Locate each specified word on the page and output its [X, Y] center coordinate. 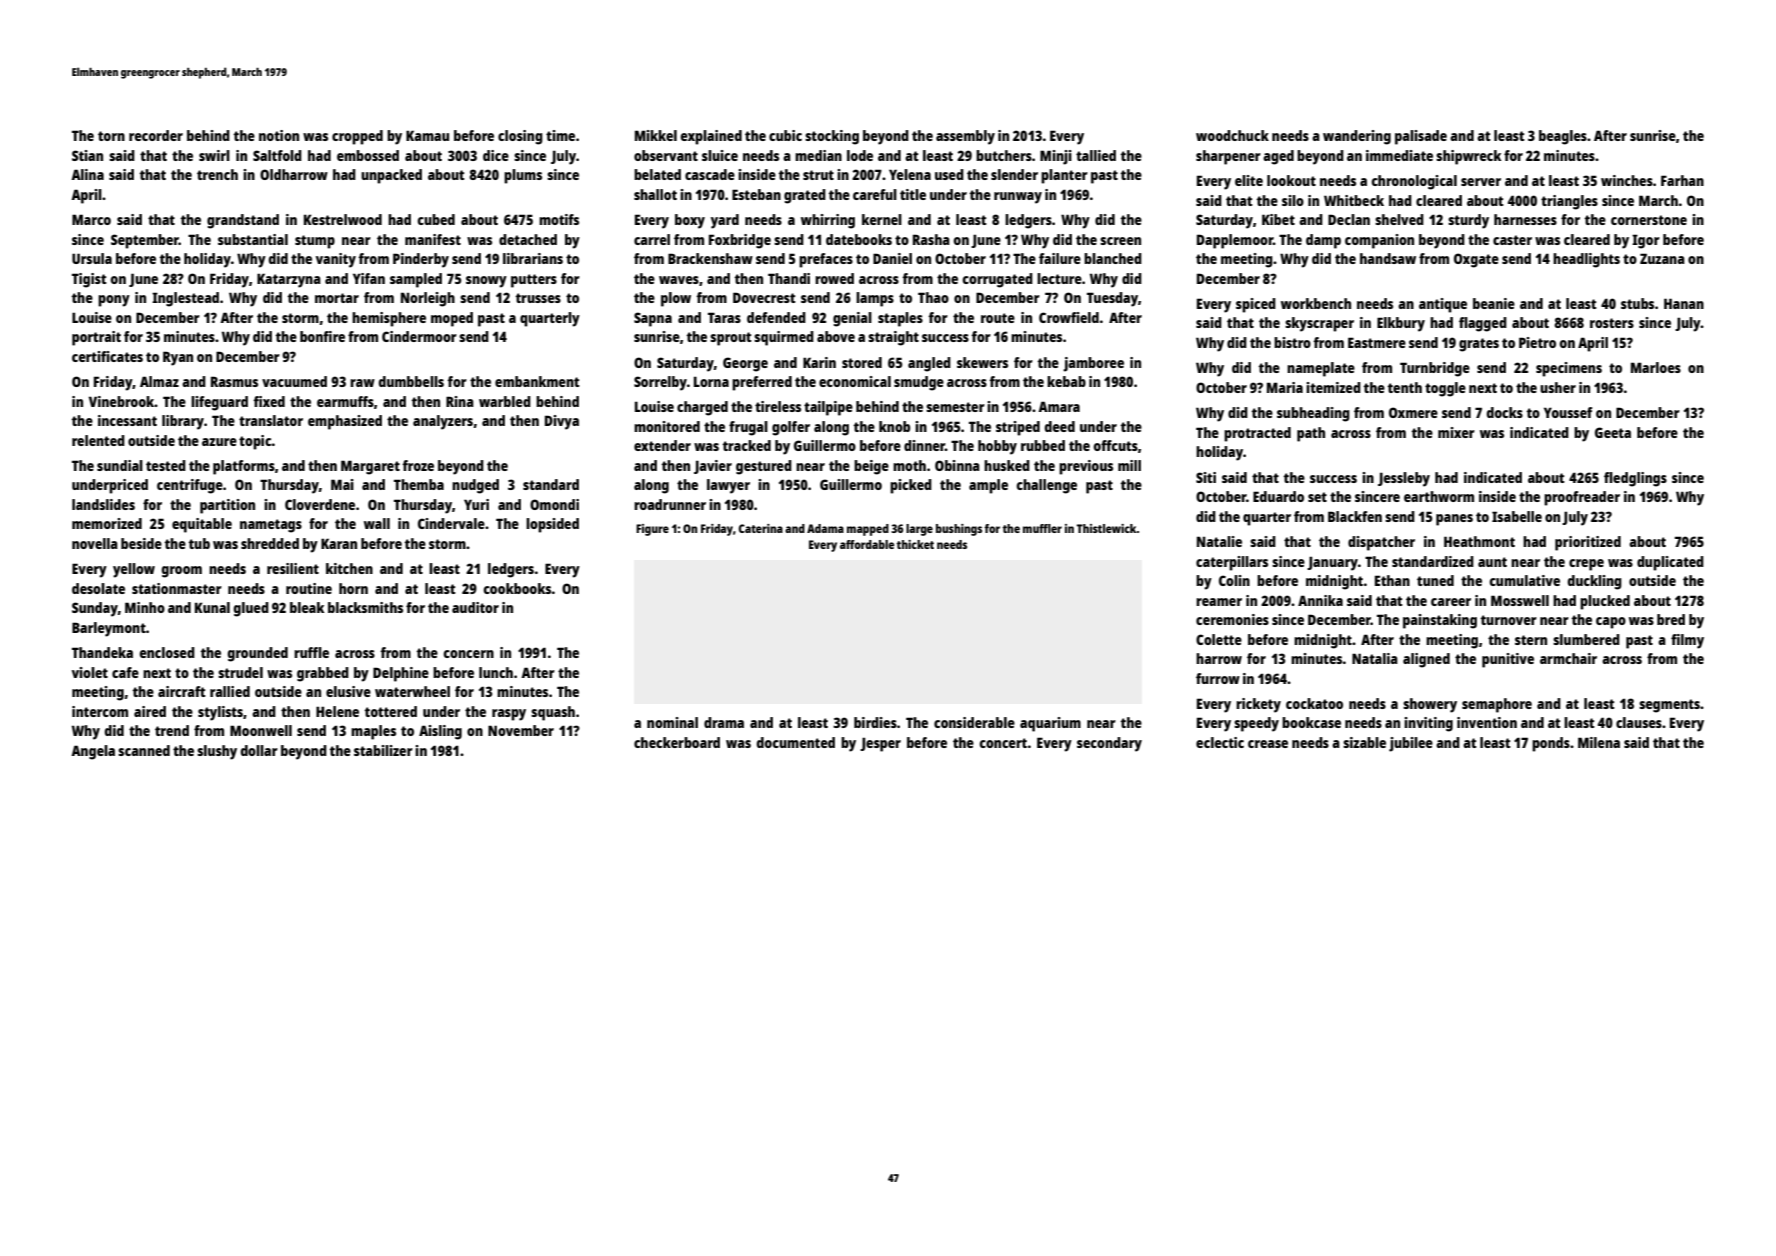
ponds [1551, 744]
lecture [1059, 278]
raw [362, 383]
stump [315, 242]
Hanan [1684, 303]
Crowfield [1069, 317]
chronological [1414, 182]
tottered [391, 711]
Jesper [880, 744]
